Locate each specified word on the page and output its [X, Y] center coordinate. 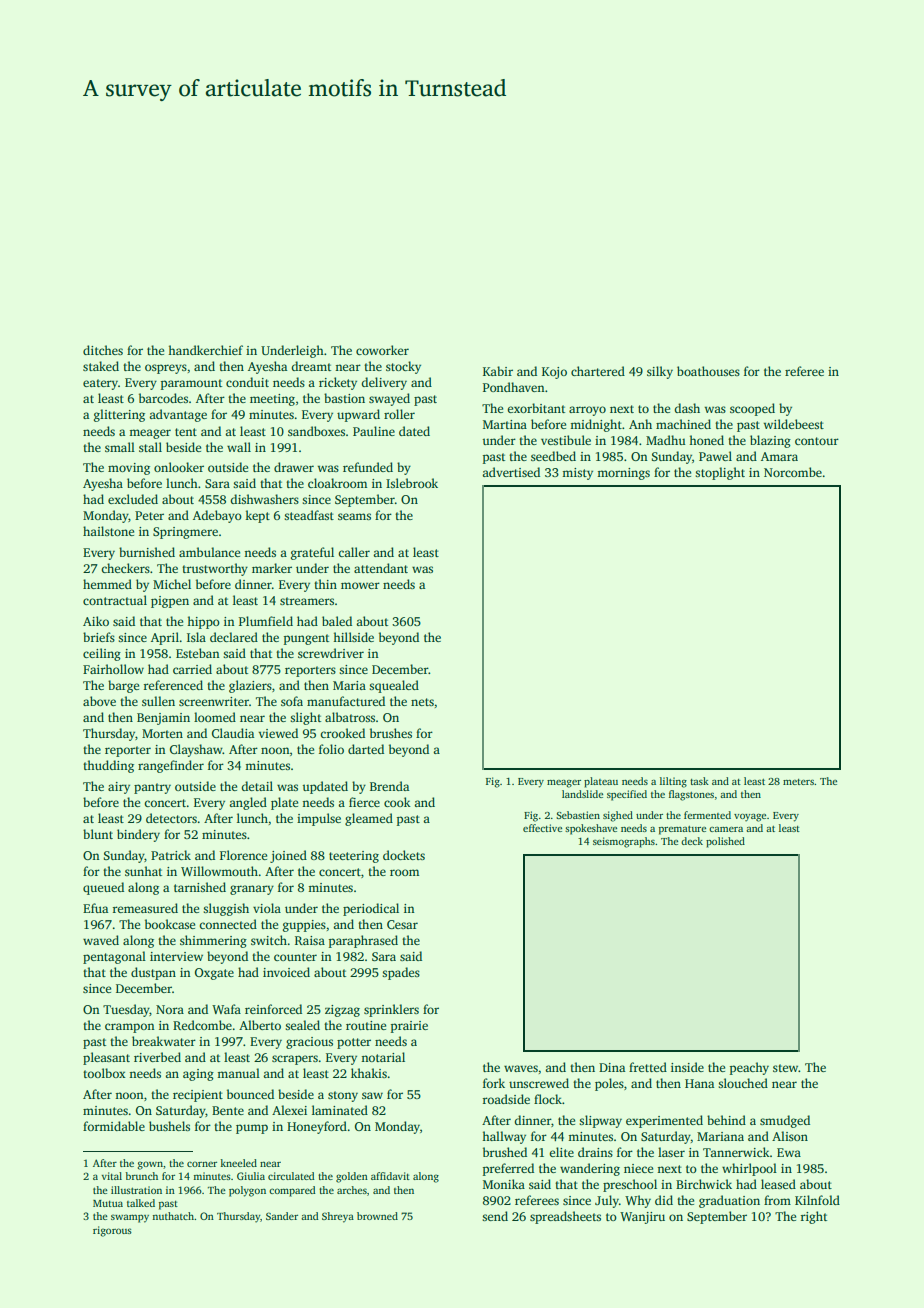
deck [692, 841]
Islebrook [412, 483]
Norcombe [793, 472]
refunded [368, 467]
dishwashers [265, 499]
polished [725, 842]
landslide [582, 794]
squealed [394, 686]
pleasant [106, 1058]
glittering [119, 415]
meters [798, 782]
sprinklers [391, 1010]
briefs [99, 637]
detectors [171, 818]
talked [141, 1203]
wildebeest [794, 424]
